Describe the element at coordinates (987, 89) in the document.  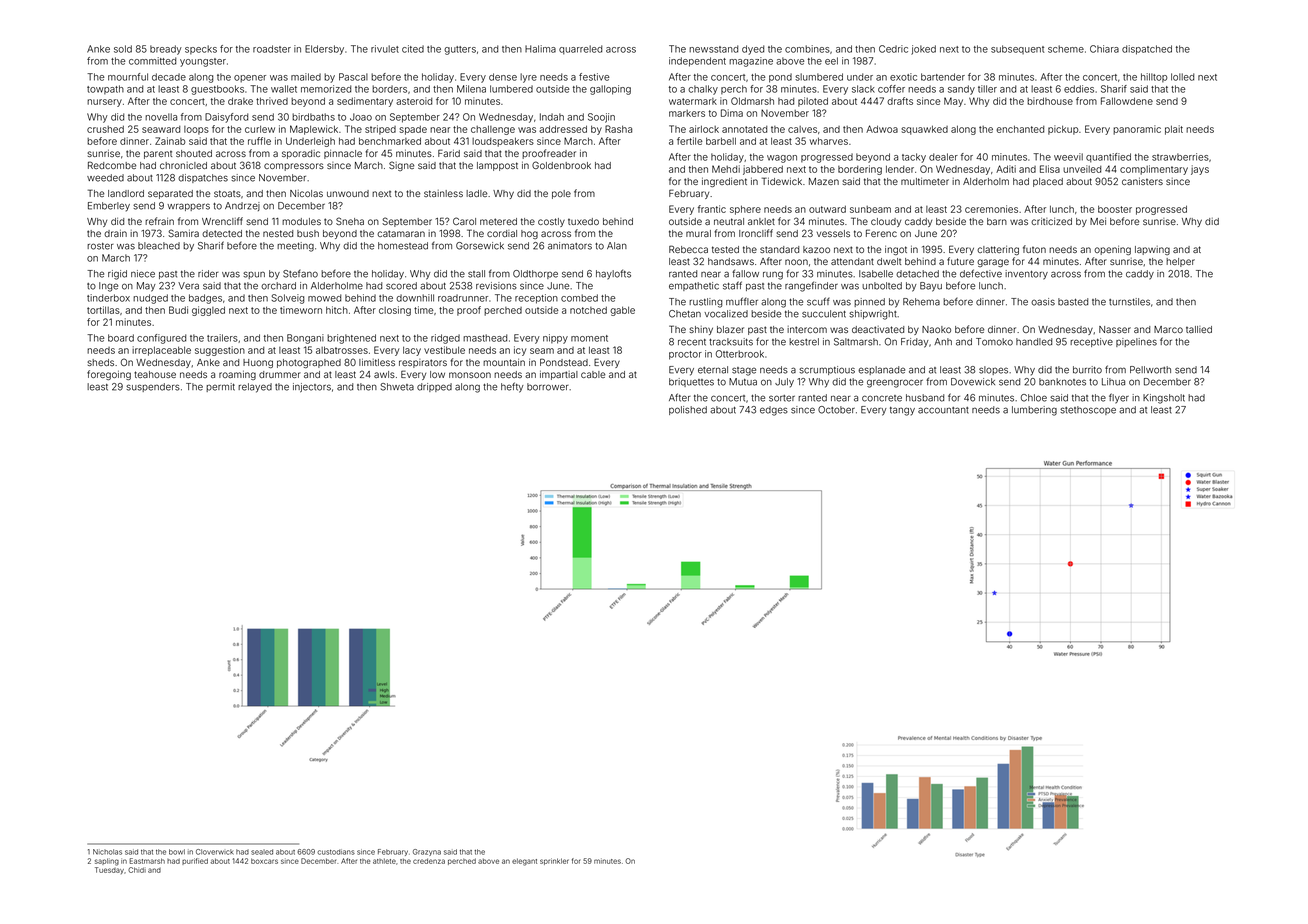
I see `tiller` at that location.
